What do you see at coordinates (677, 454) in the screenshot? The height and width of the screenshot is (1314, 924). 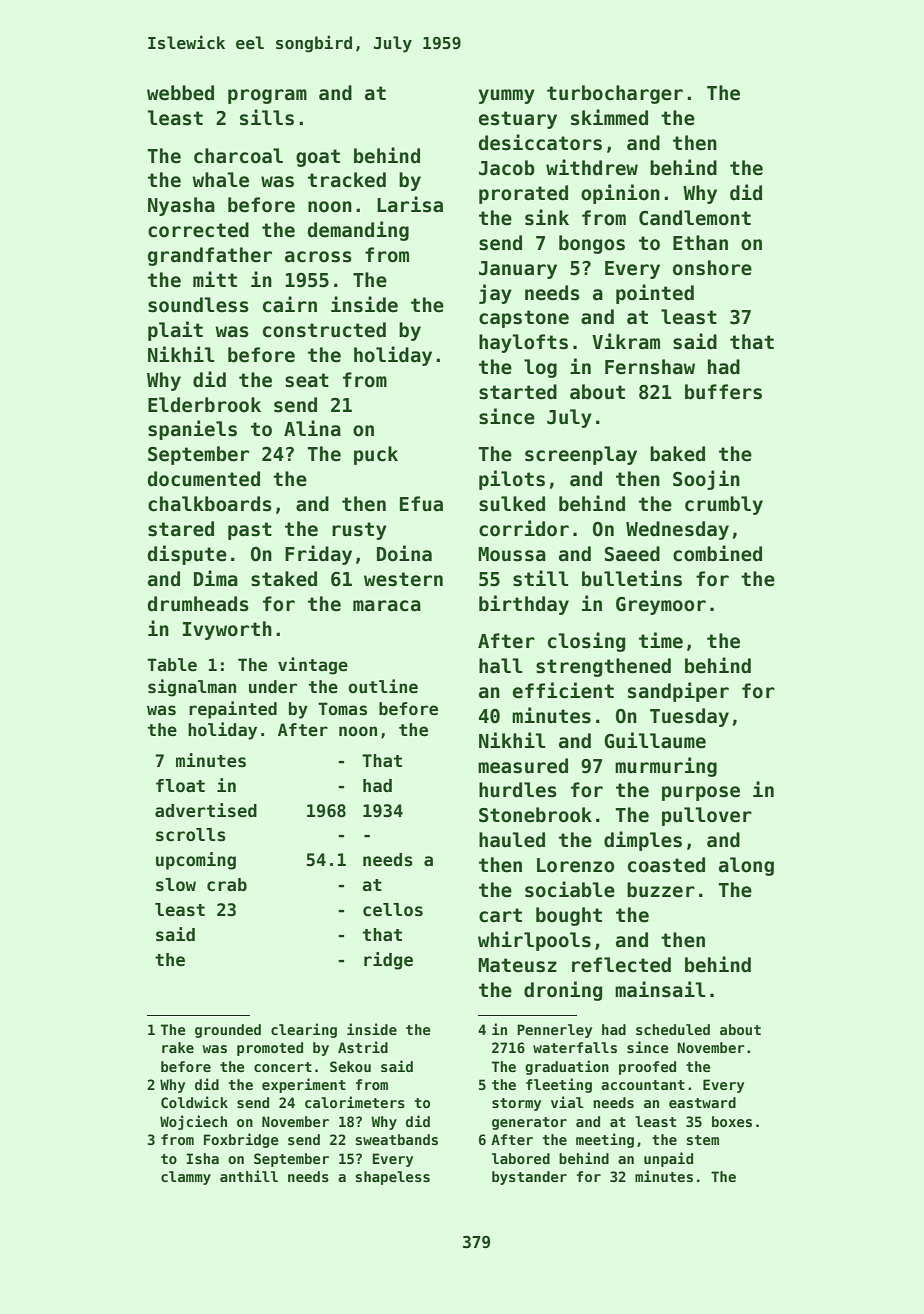 I see `baked` at bounding box center [677, 454].
